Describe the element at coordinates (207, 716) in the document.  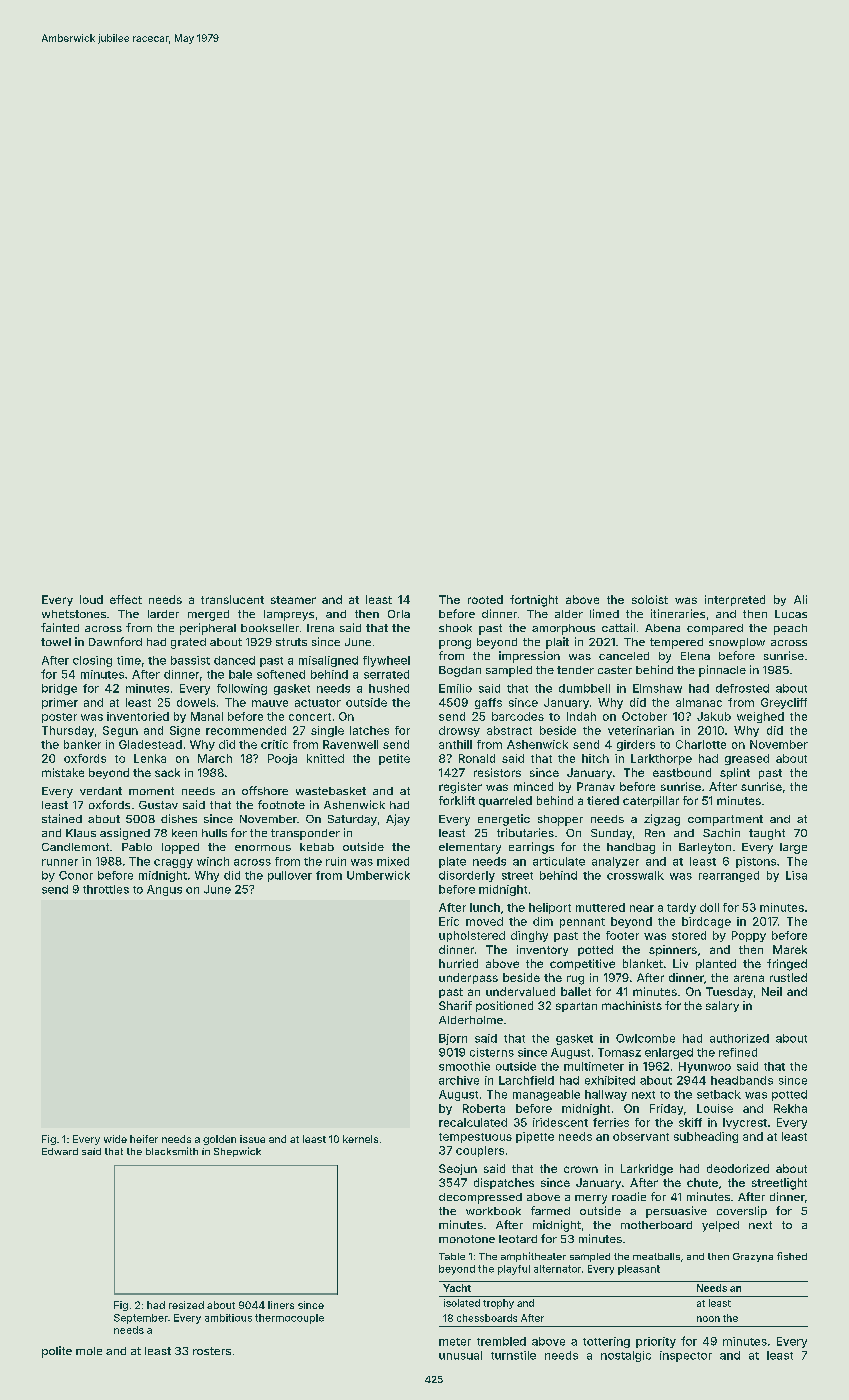
I see `Manal` at that location.
